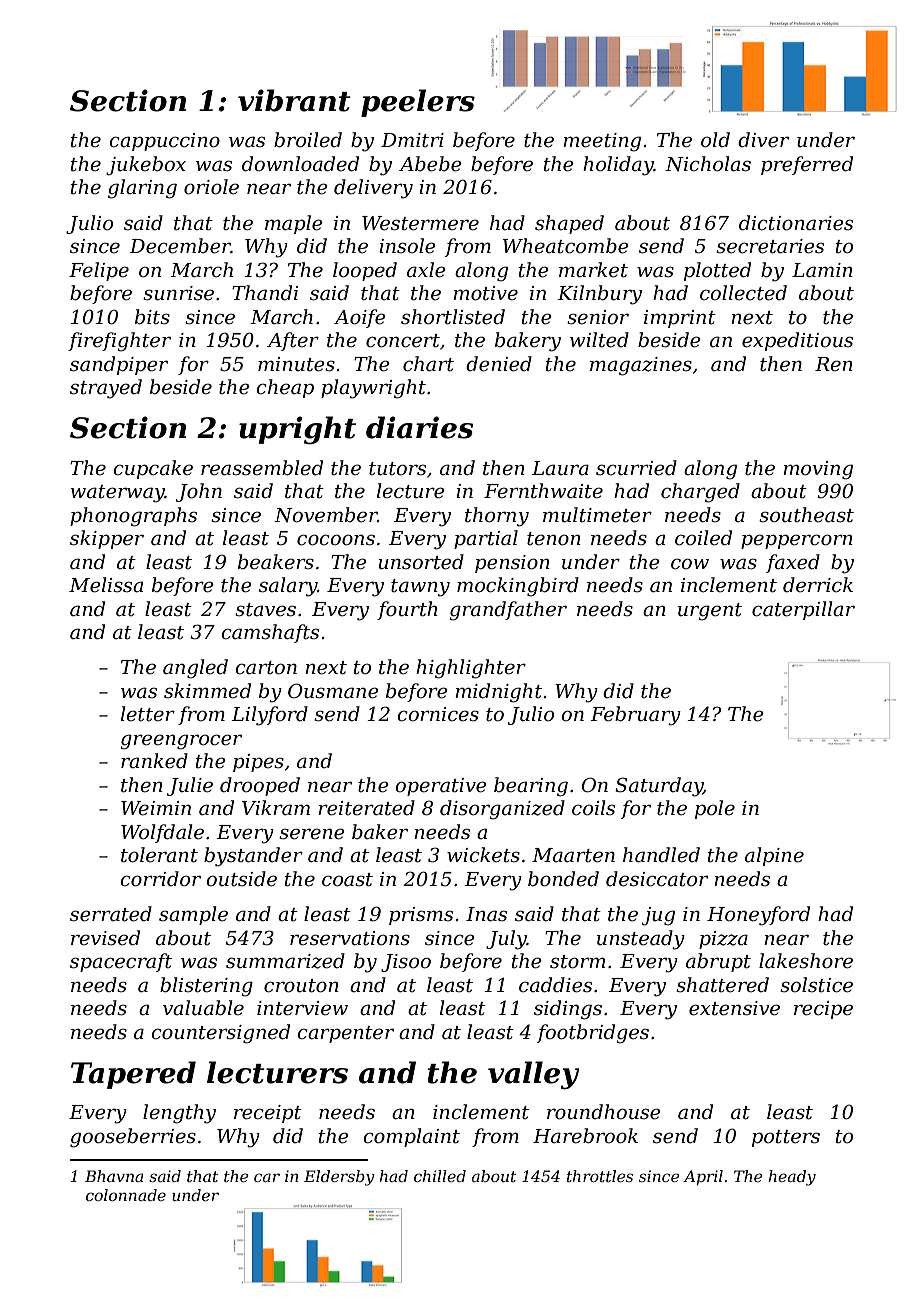  Describe the element at coordinates (822, 270) in the document. I see `Lamin` at that location.
